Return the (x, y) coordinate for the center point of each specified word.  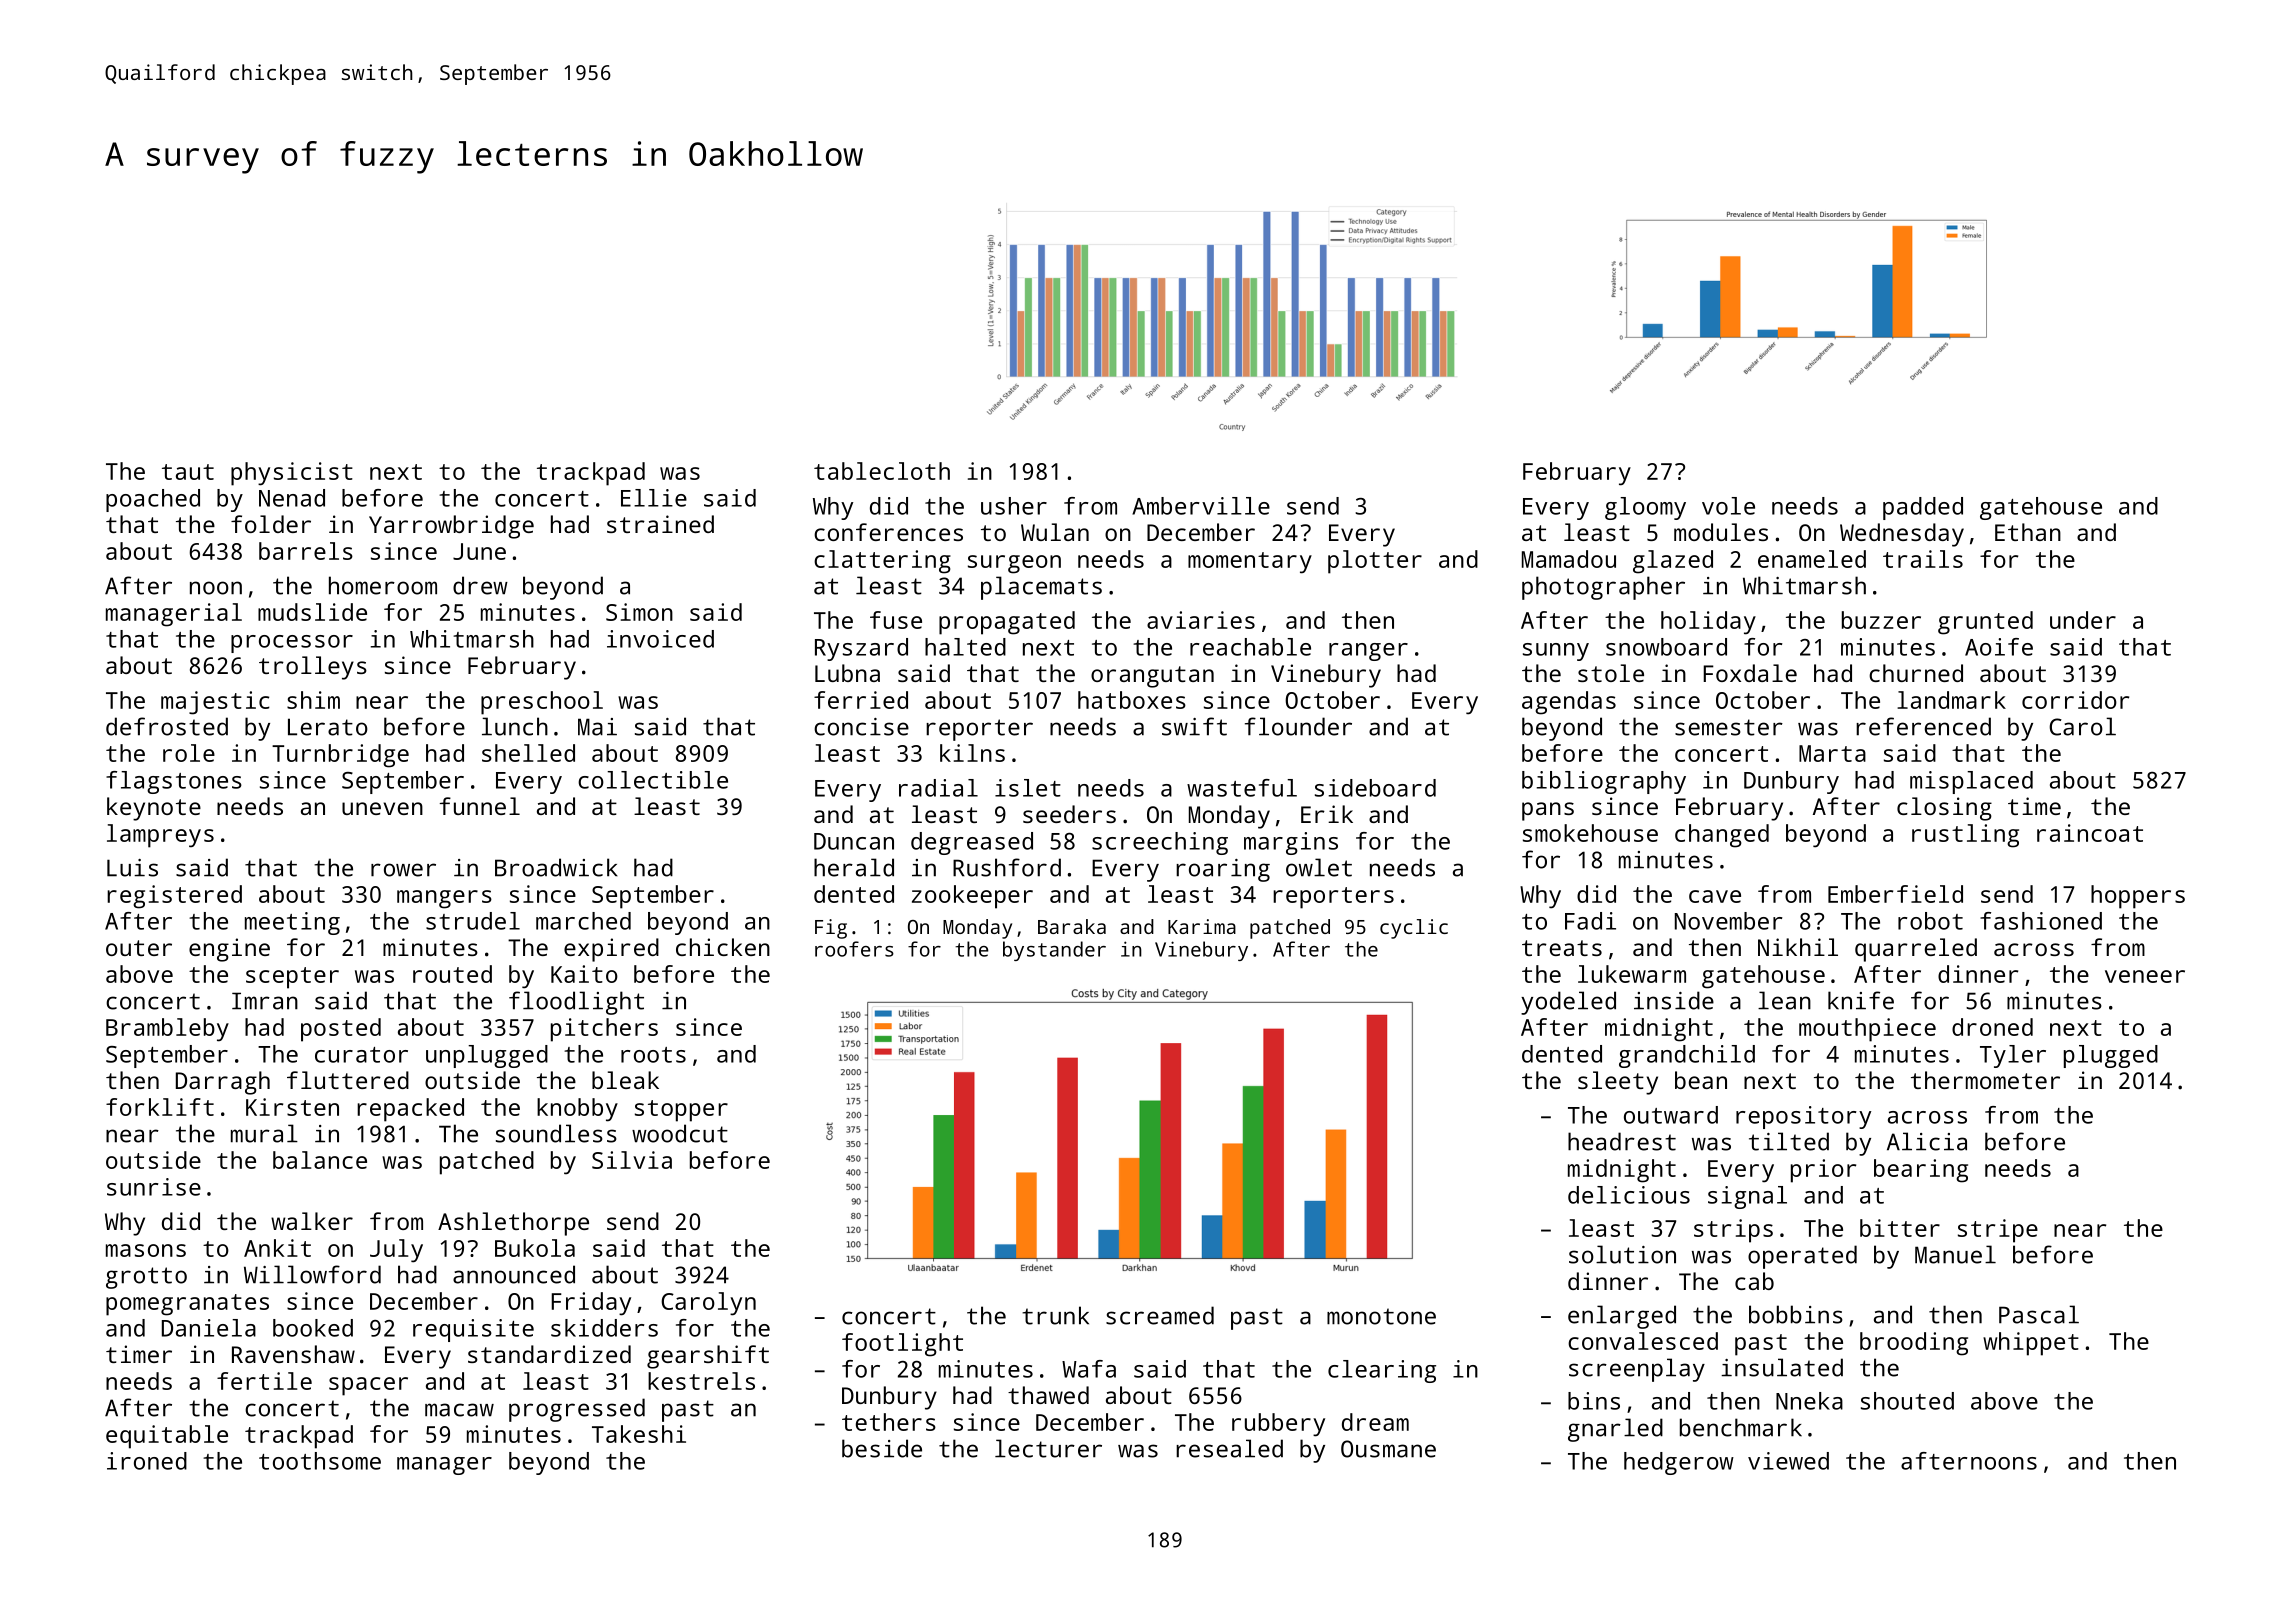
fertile (264, 1381)
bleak (625, 1080)
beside (882, 1448)
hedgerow (1679, 1463)
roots (653, 1055)
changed (1722, 836)
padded (1923, 508)
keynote (154, 809)
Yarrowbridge (451, 527)
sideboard (1375, 788)
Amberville (1201, 506)
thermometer (1985, 1080)
